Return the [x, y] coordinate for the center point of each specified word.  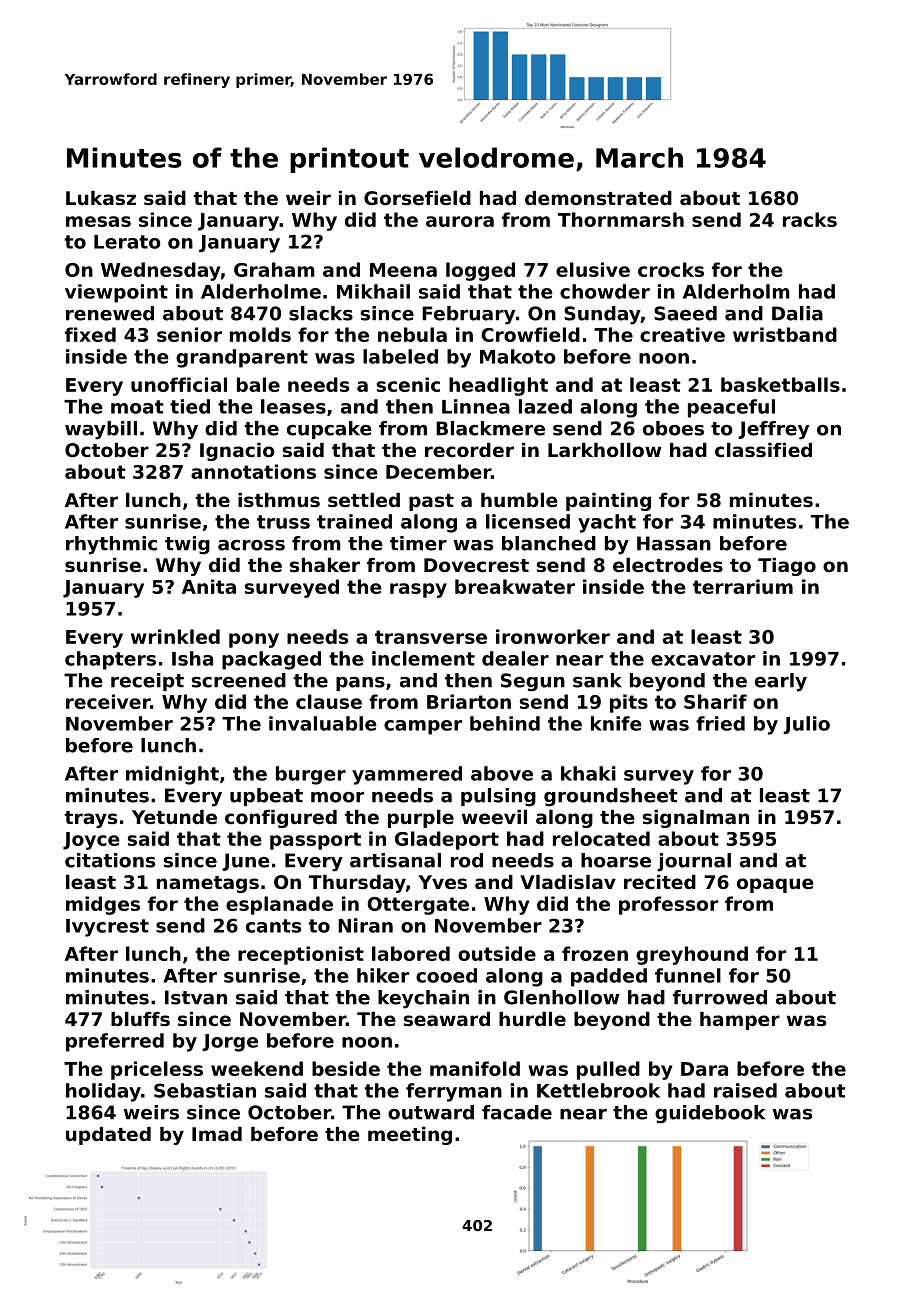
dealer [515, 658]
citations [110, 860]
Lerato [127, 242]
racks [810, 219]
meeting [410, 1136]
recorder [469, 450]
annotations [253, 471]
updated [108, 1136]
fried [720, 723]
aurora [460, 221]
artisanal [395, 860]
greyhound [692, 955]
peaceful [731, 408]
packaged [271, 660]
